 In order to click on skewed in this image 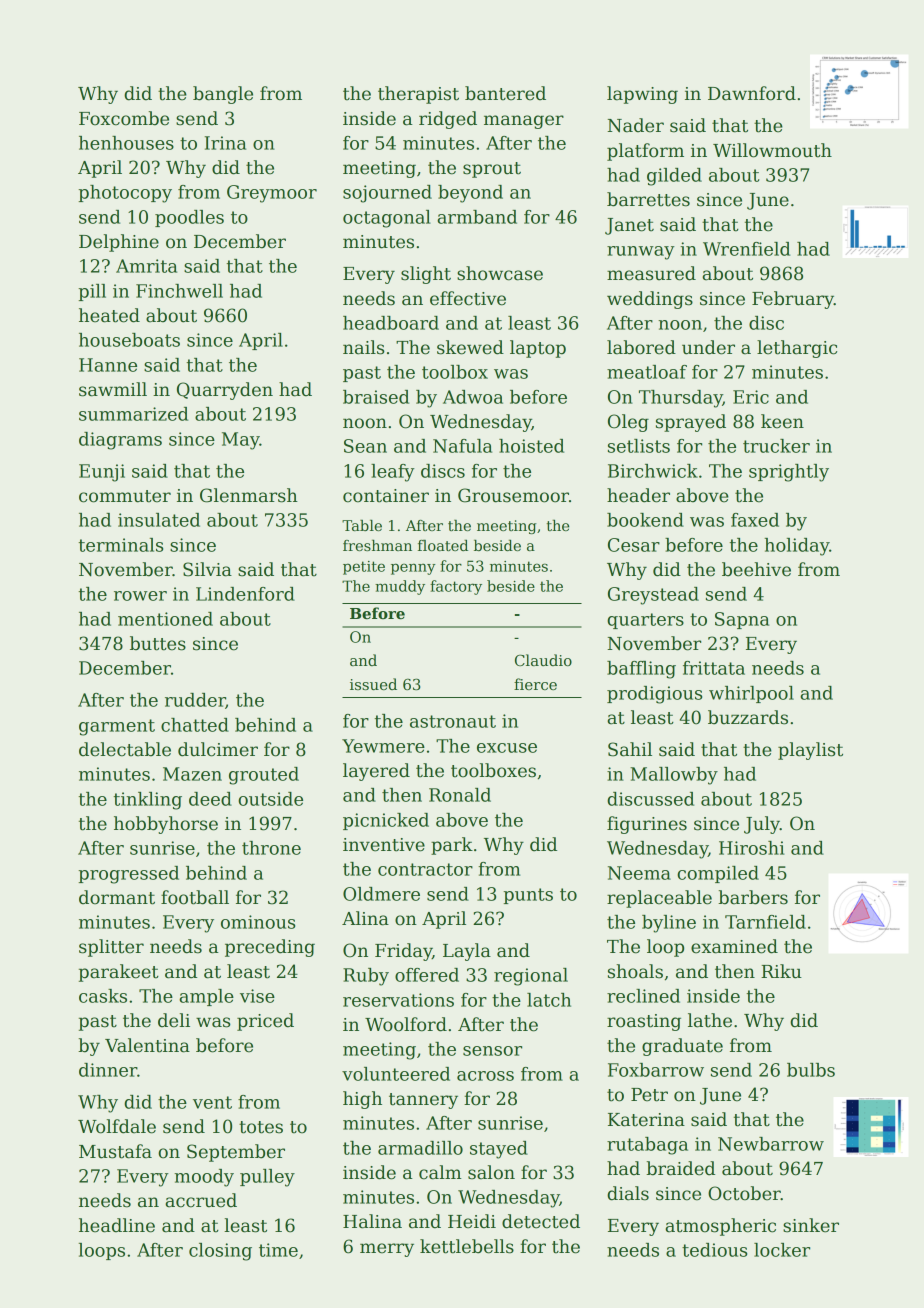, I will do `click(470, 347)`.
